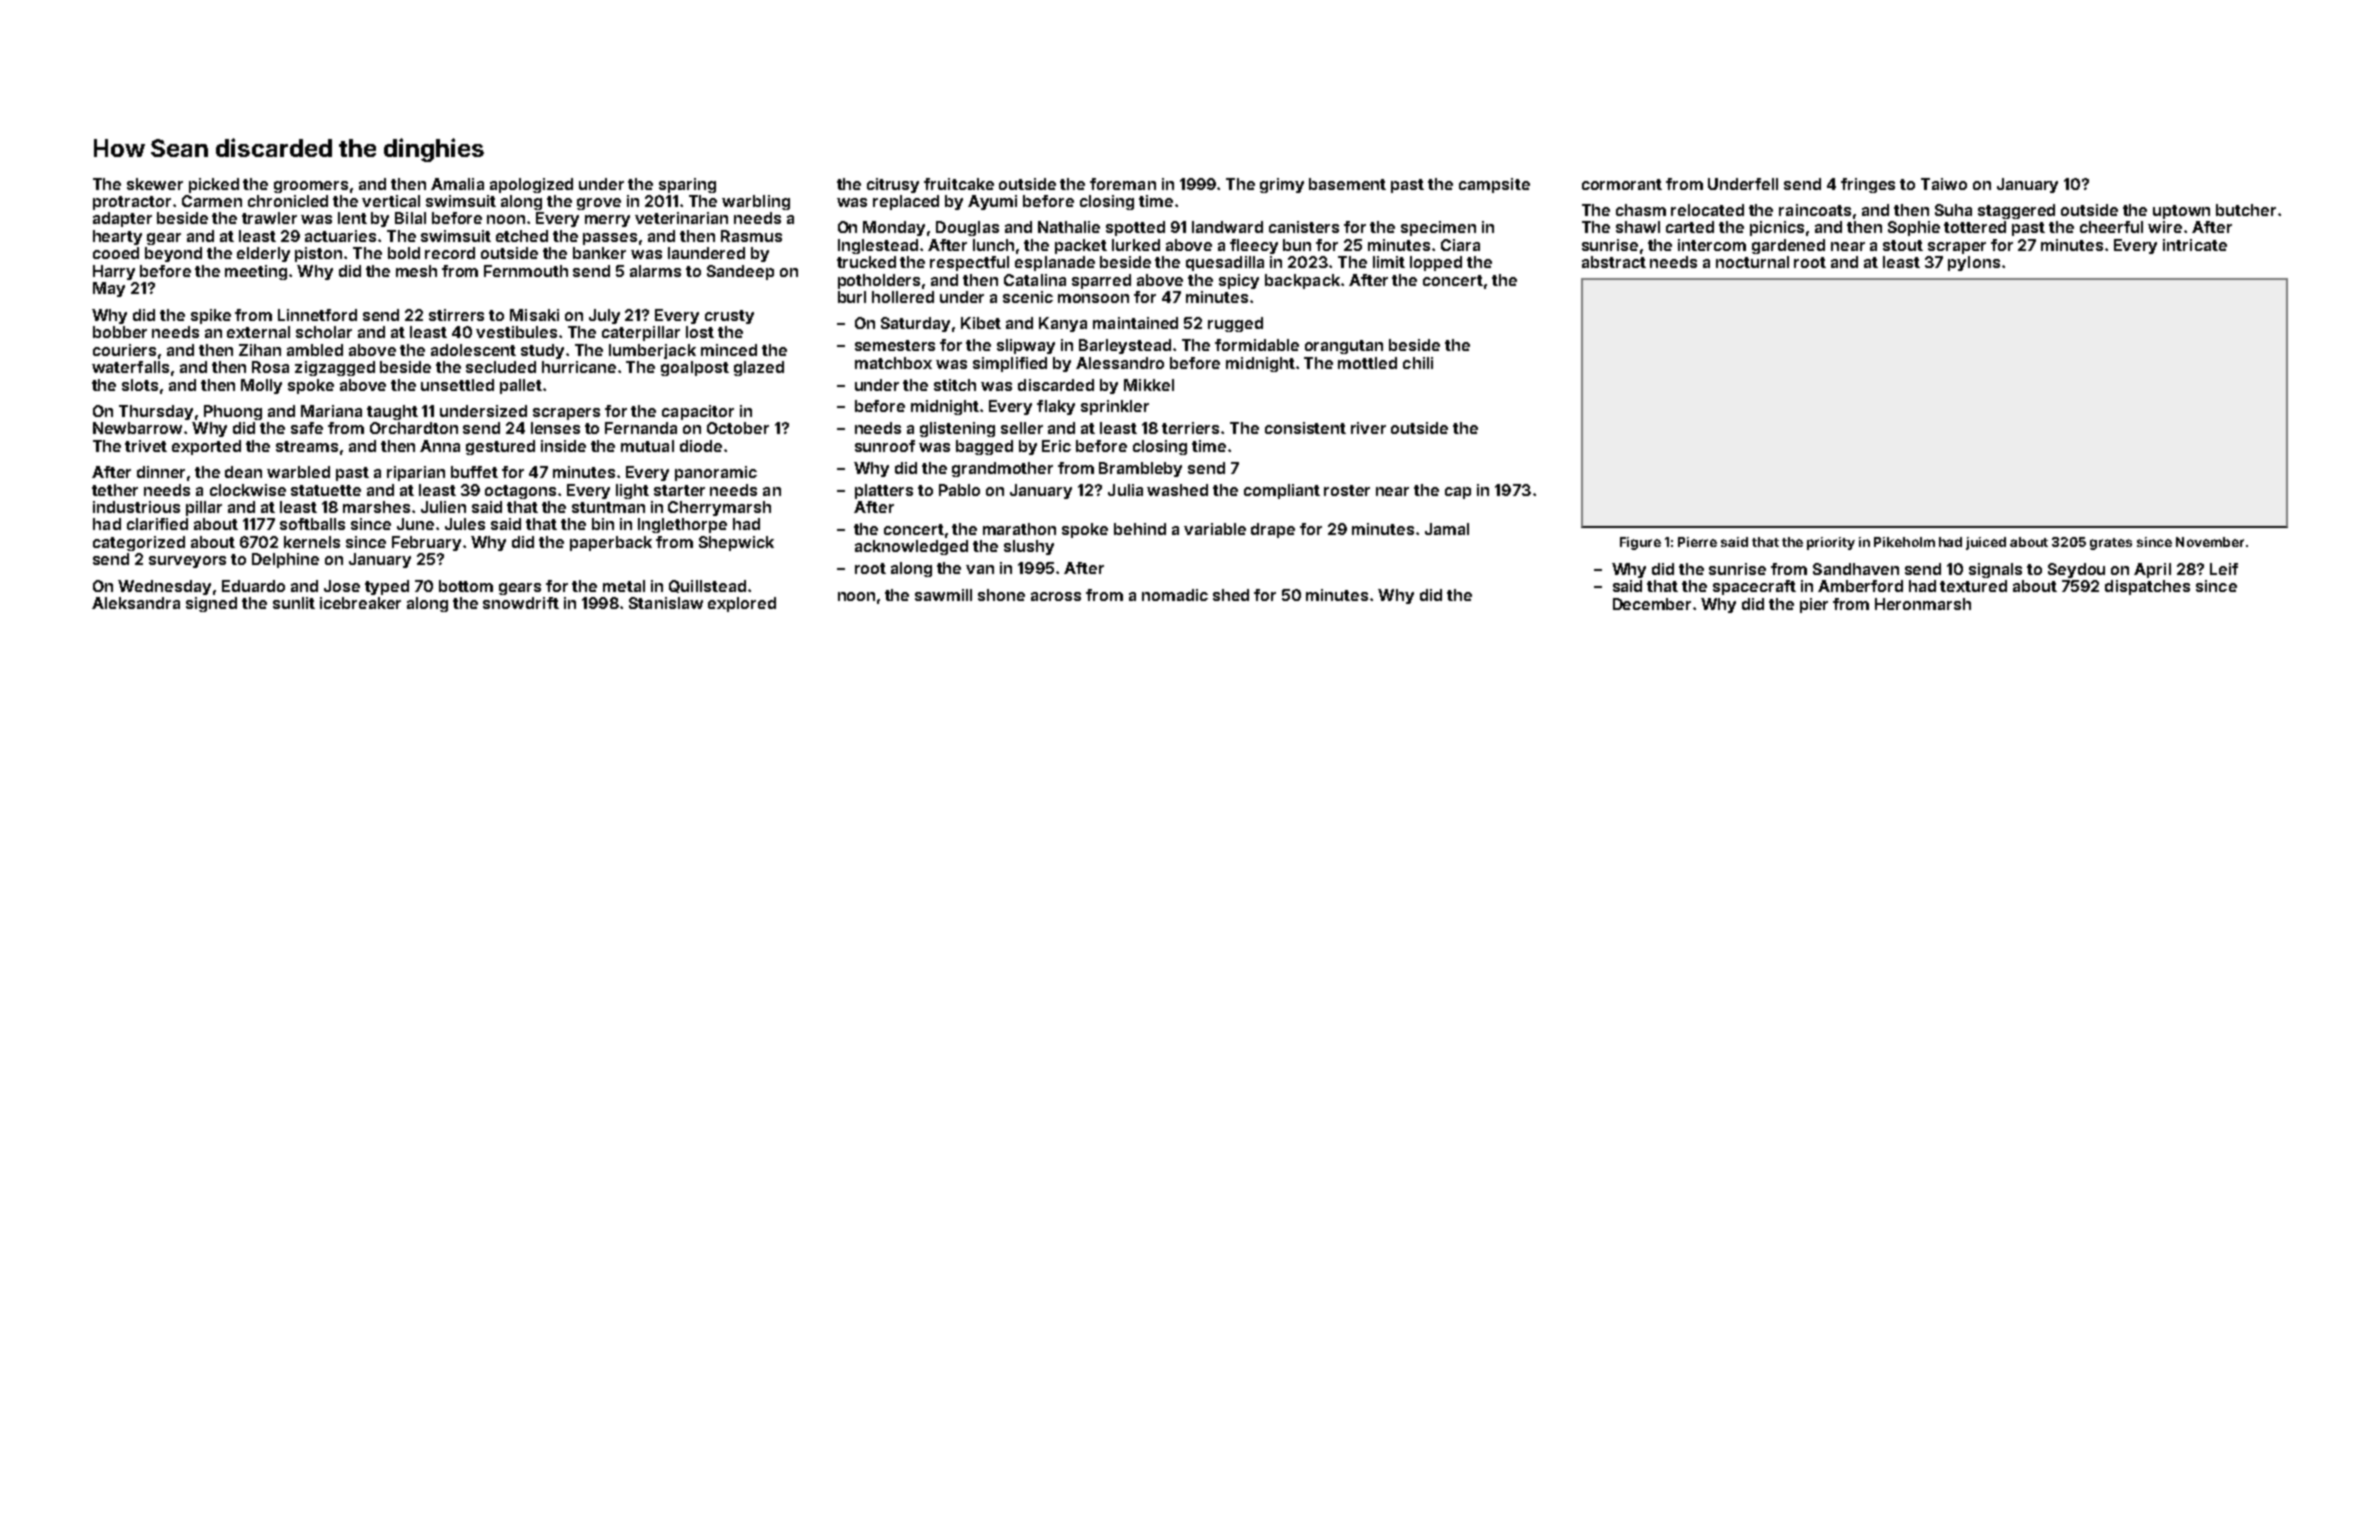 This screenshot has height=1540, width=2380. Describe the element at coordinates (1029, 547) in the screenshot. I see `slushy` at that location.
